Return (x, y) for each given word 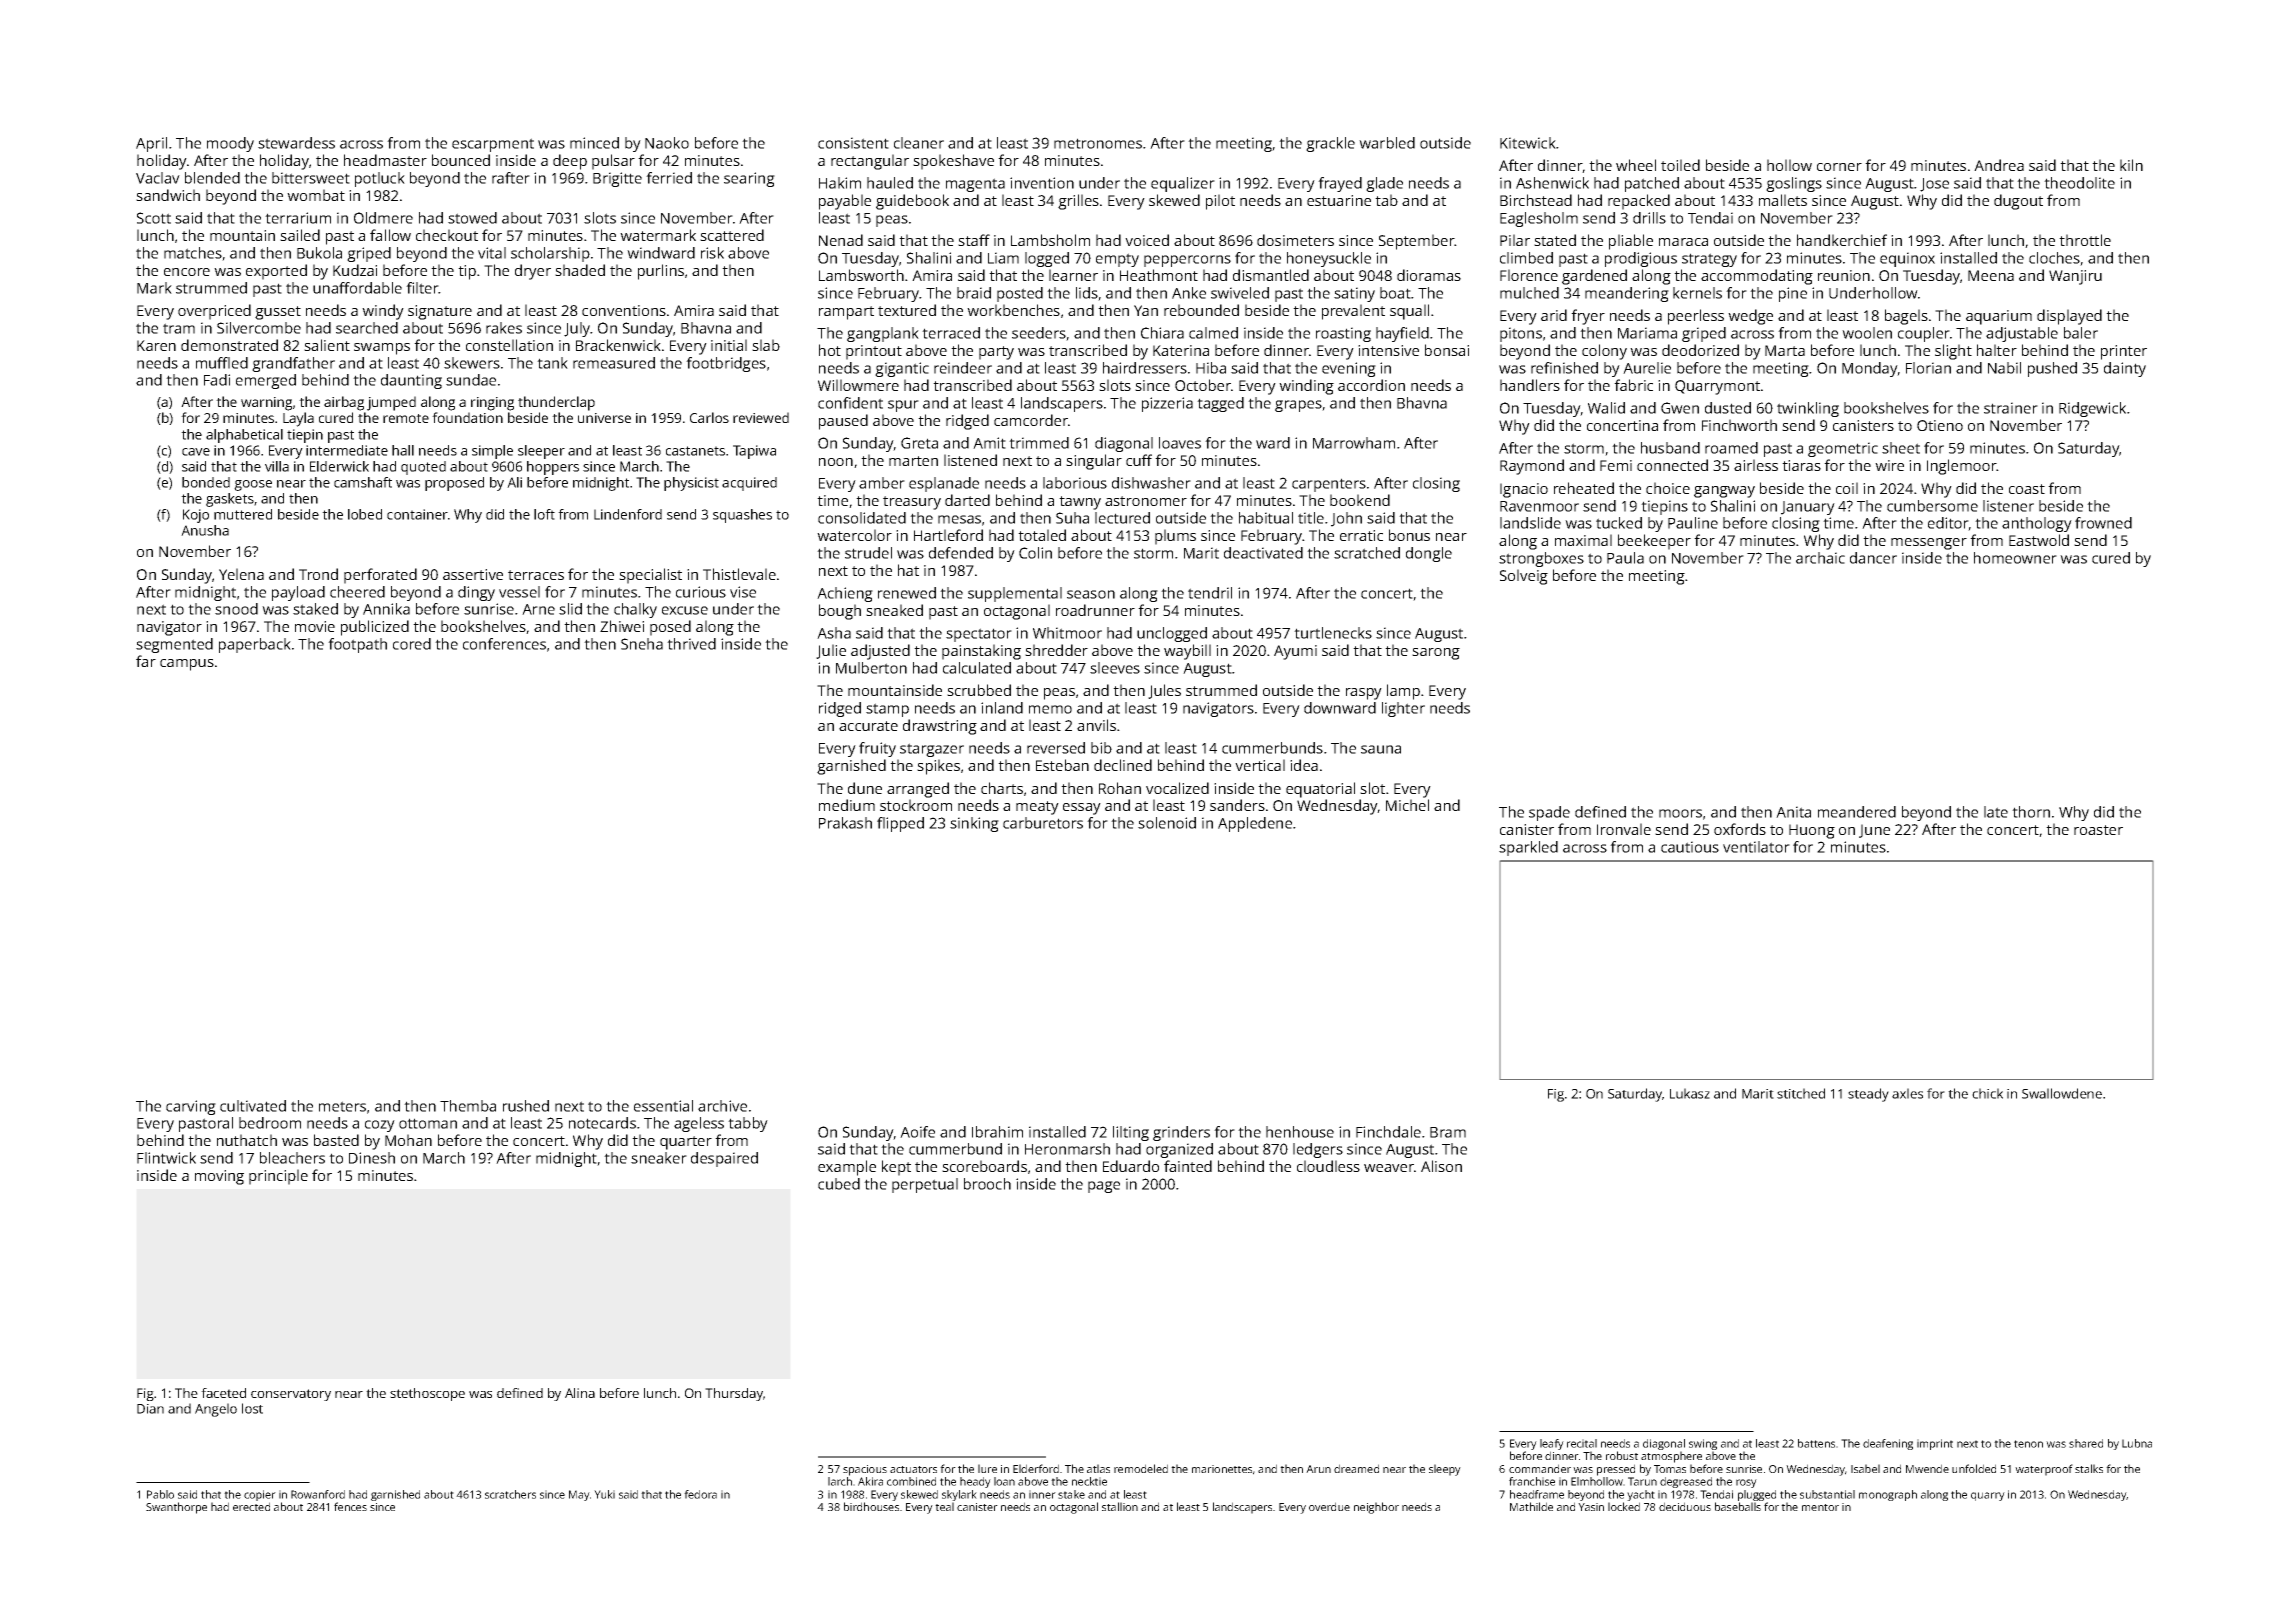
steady (1868, 1095)
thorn (2031, 812)
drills (1649, 218)
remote (406, 418)
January (1808, 508)
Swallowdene (2062, 1093)
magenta (975, 185)
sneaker (659, 1158)
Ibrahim (997, 1132)
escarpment (493, 145)
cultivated (253, 1106)
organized (1179, 1150)
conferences (504, 644)
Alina (580, 1393)
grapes (1298, 406)
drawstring (940, 727)
